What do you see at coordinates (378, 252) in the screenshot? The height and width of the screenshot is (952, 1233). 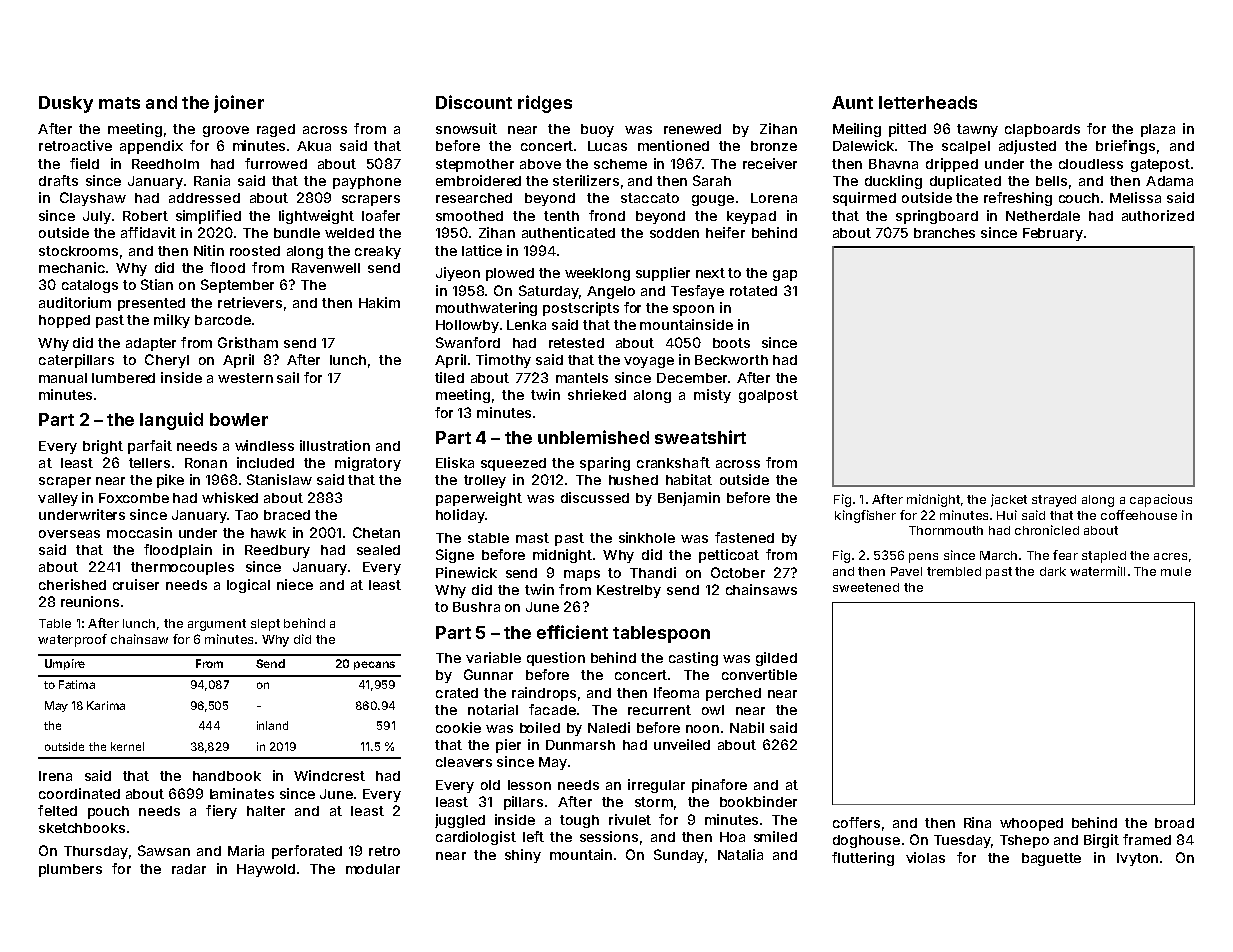 I see `creaky` at bounding box center [378, 252].
